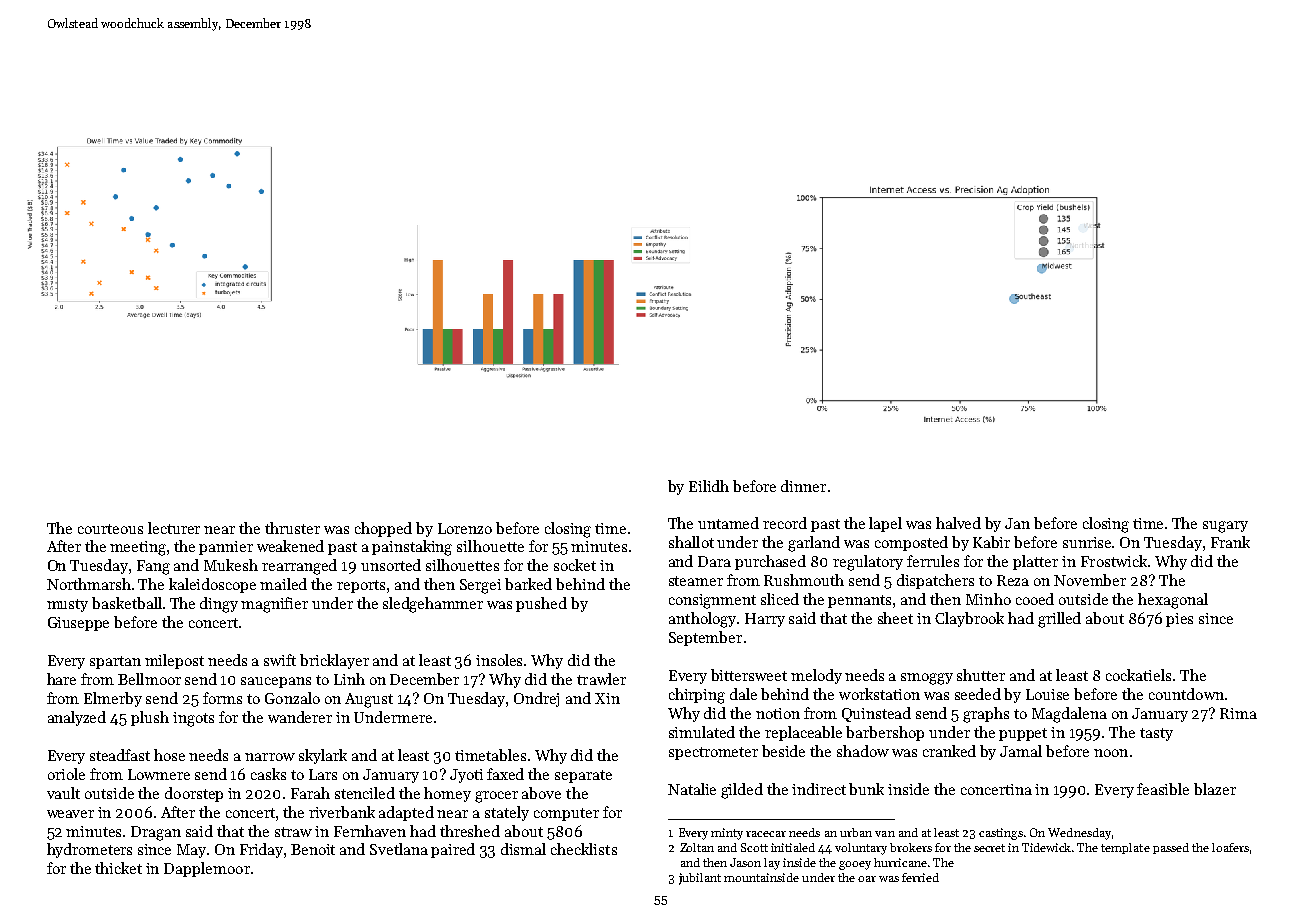 The width and height of the screenshot is (1308, 924). Describe the element at coordinates (293, 832) in the screenshot. I see `straw` at that location.
